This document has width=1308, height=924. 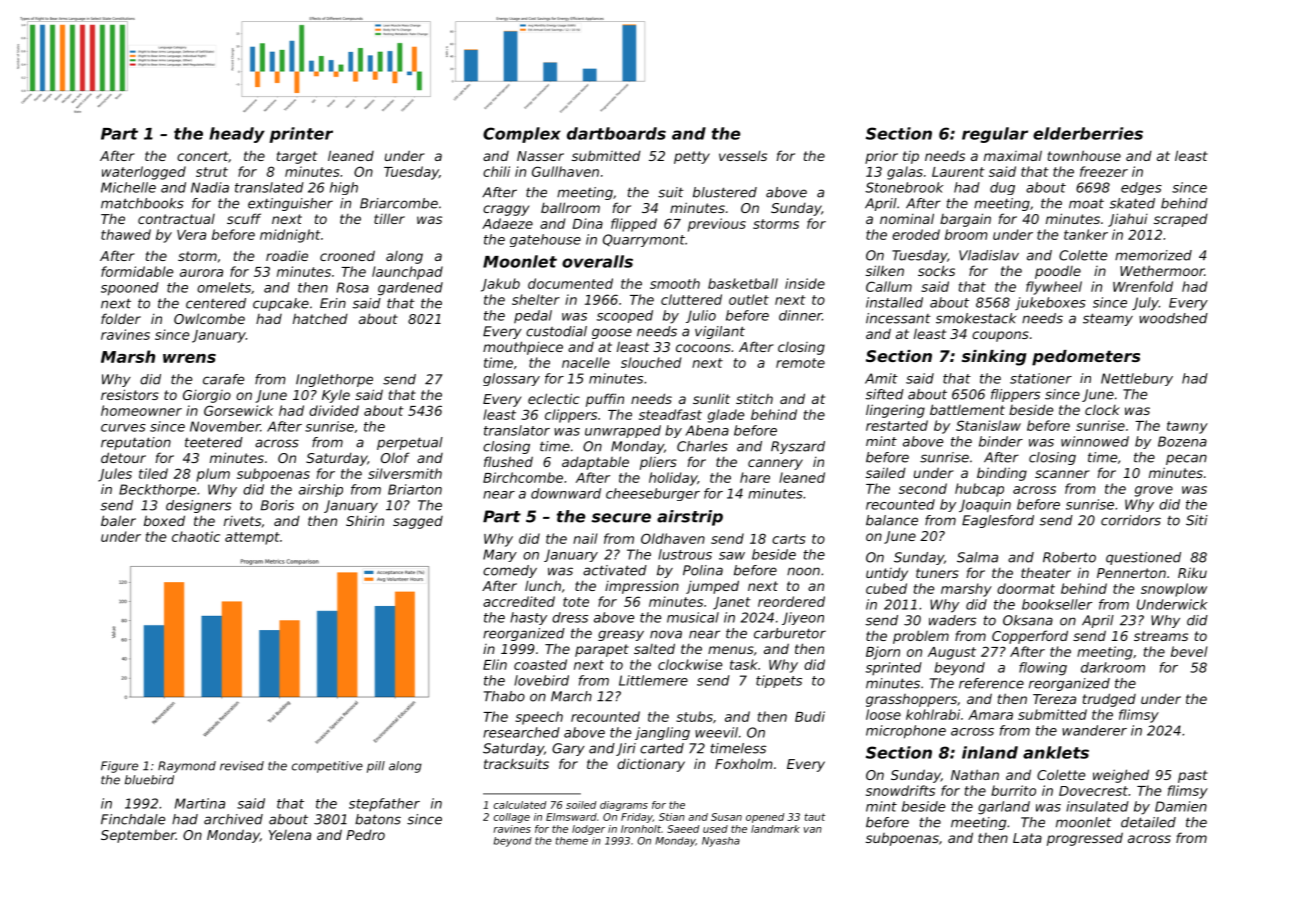 What do you see at coordinates (365, 834) in the document?
I see `Pedro` at bounding box center [365, 834].
